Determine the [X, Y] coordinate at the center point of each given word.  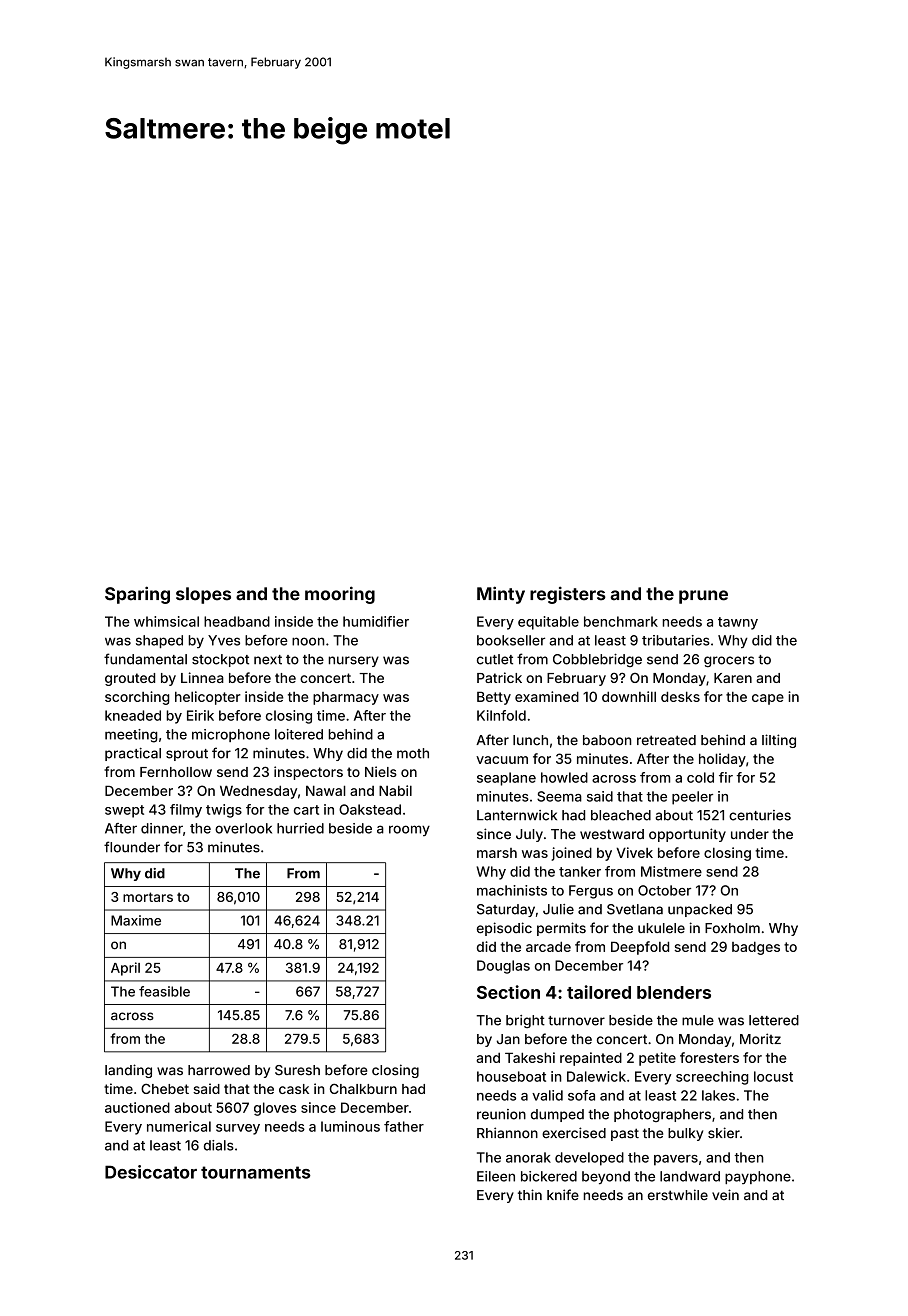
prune [703, 597]
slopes [203, 595]
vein [725, 1195]
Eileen [496, 1176]
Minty [501, 595]
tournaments [256, 1172]
